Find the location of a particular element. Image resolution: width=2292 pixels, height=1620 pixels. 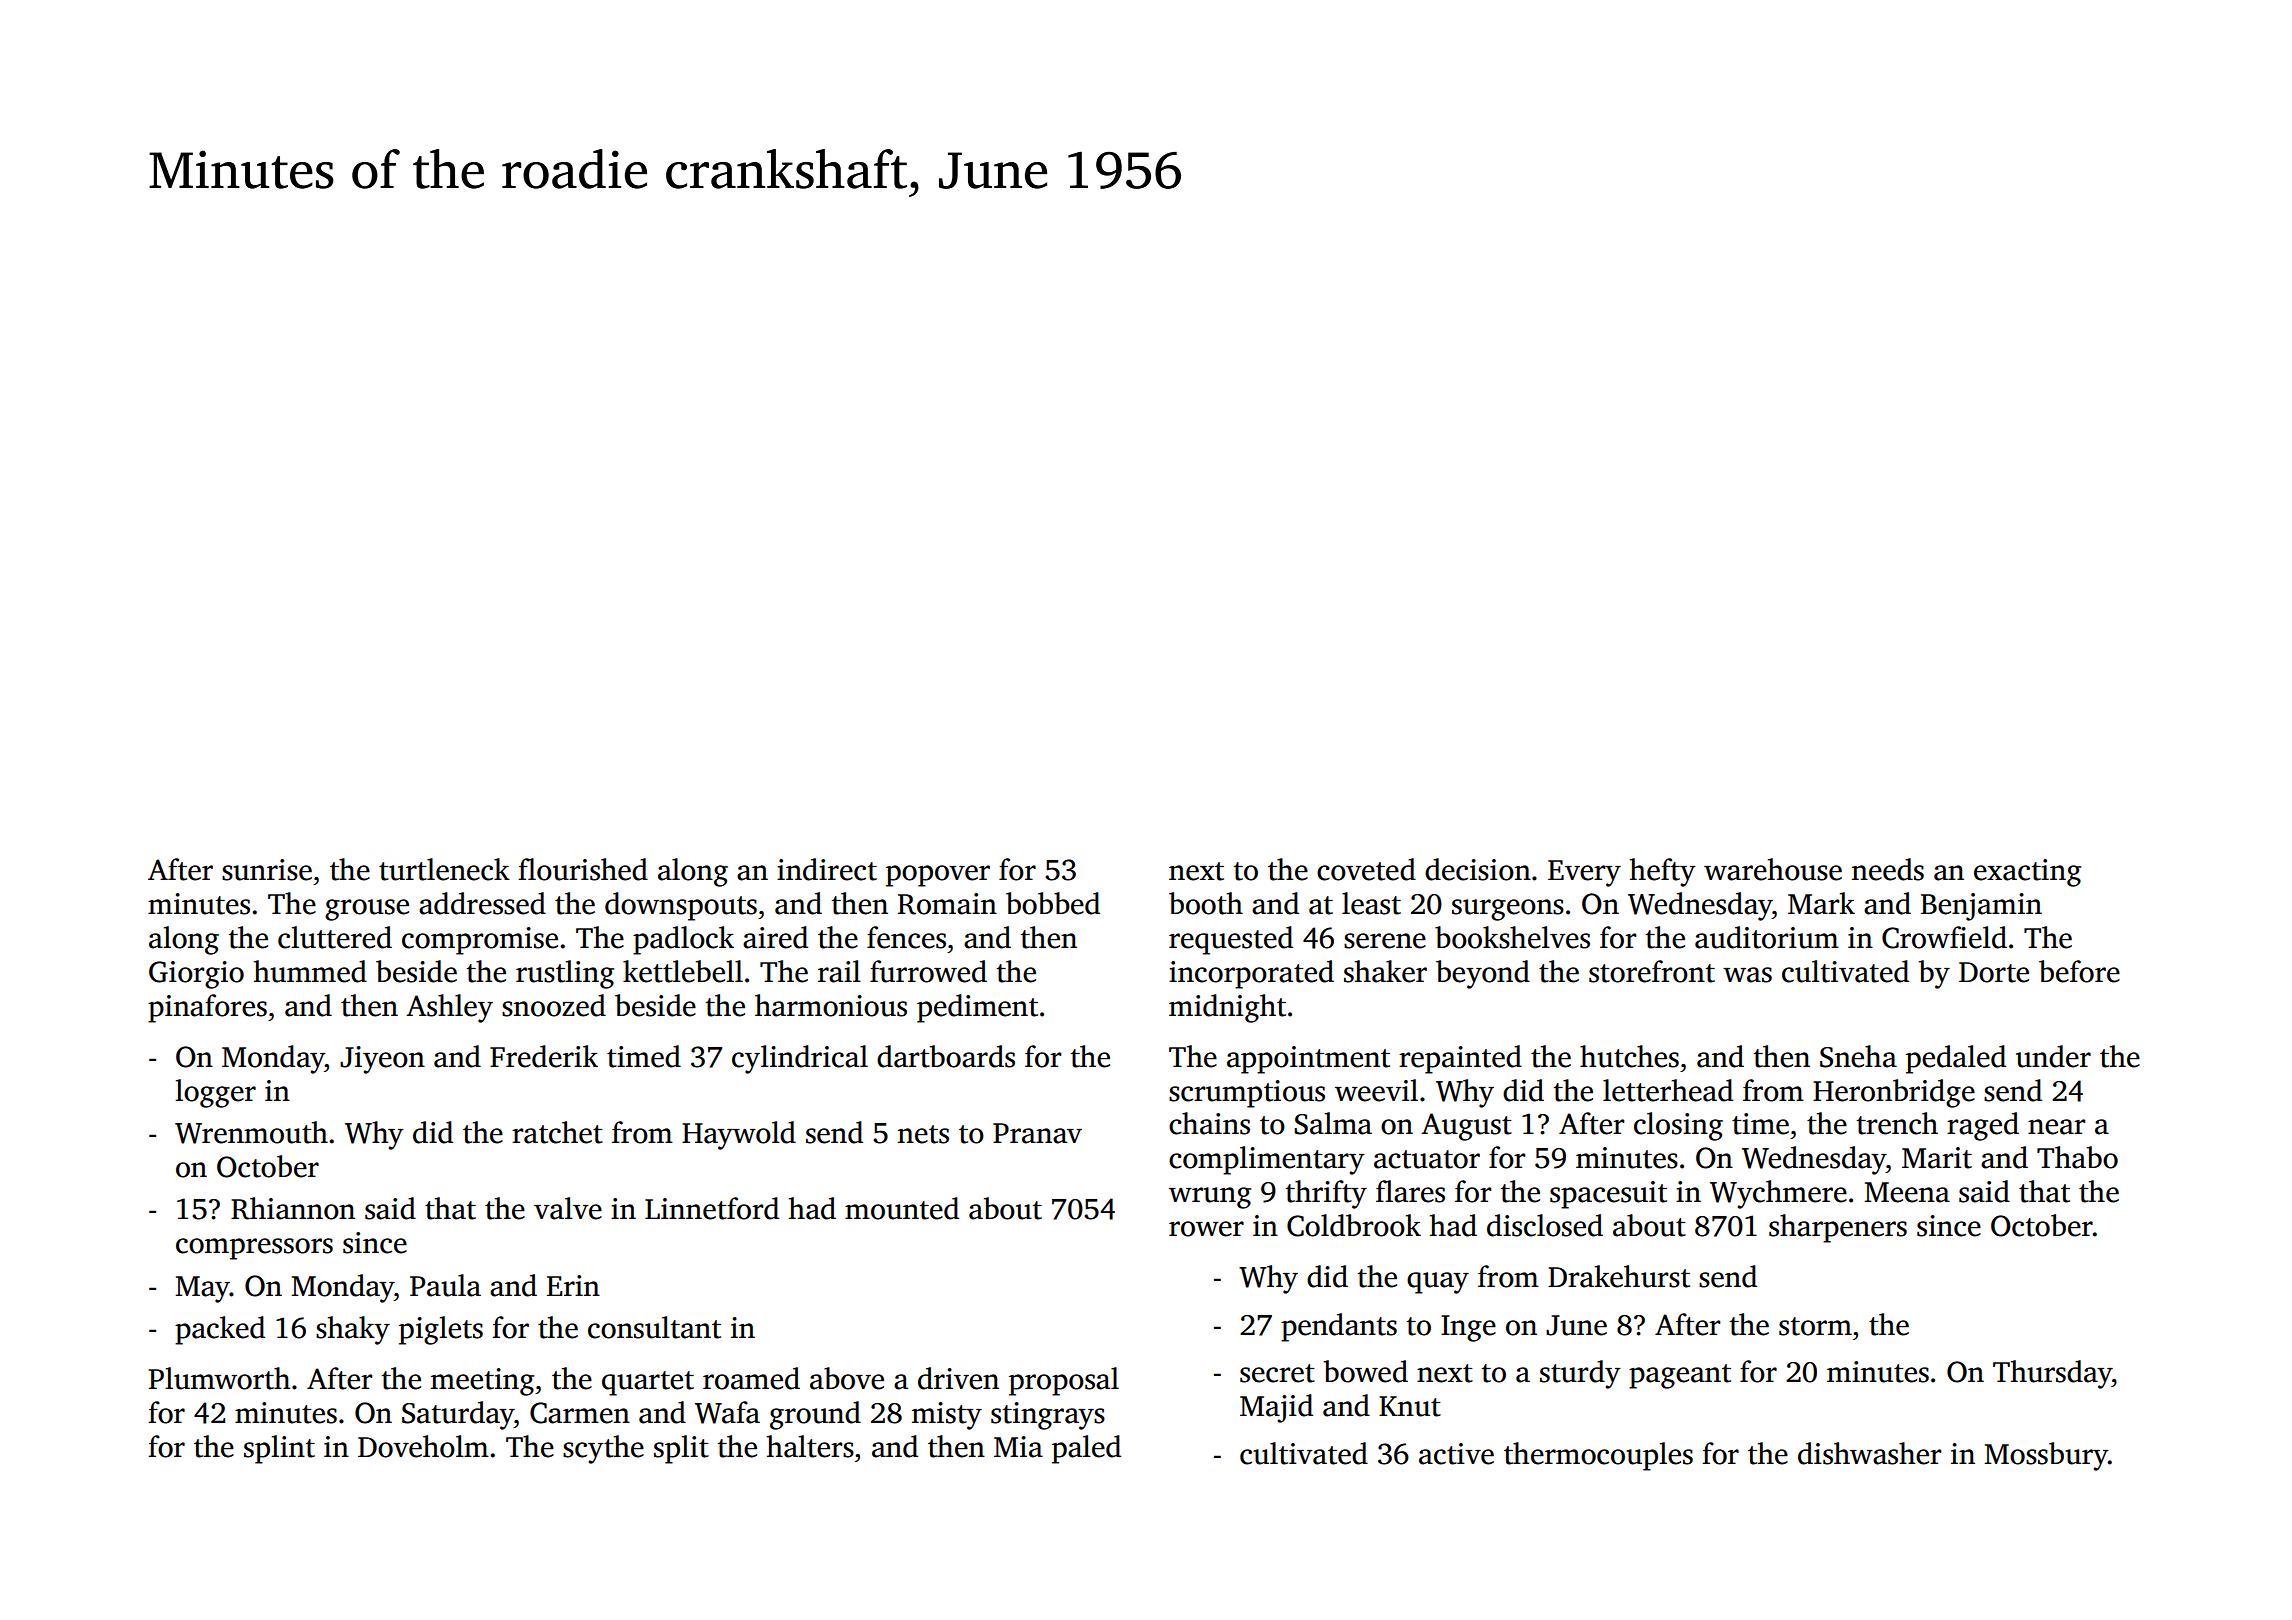

Heronbridge is located at coordinates (1894, 1093).
